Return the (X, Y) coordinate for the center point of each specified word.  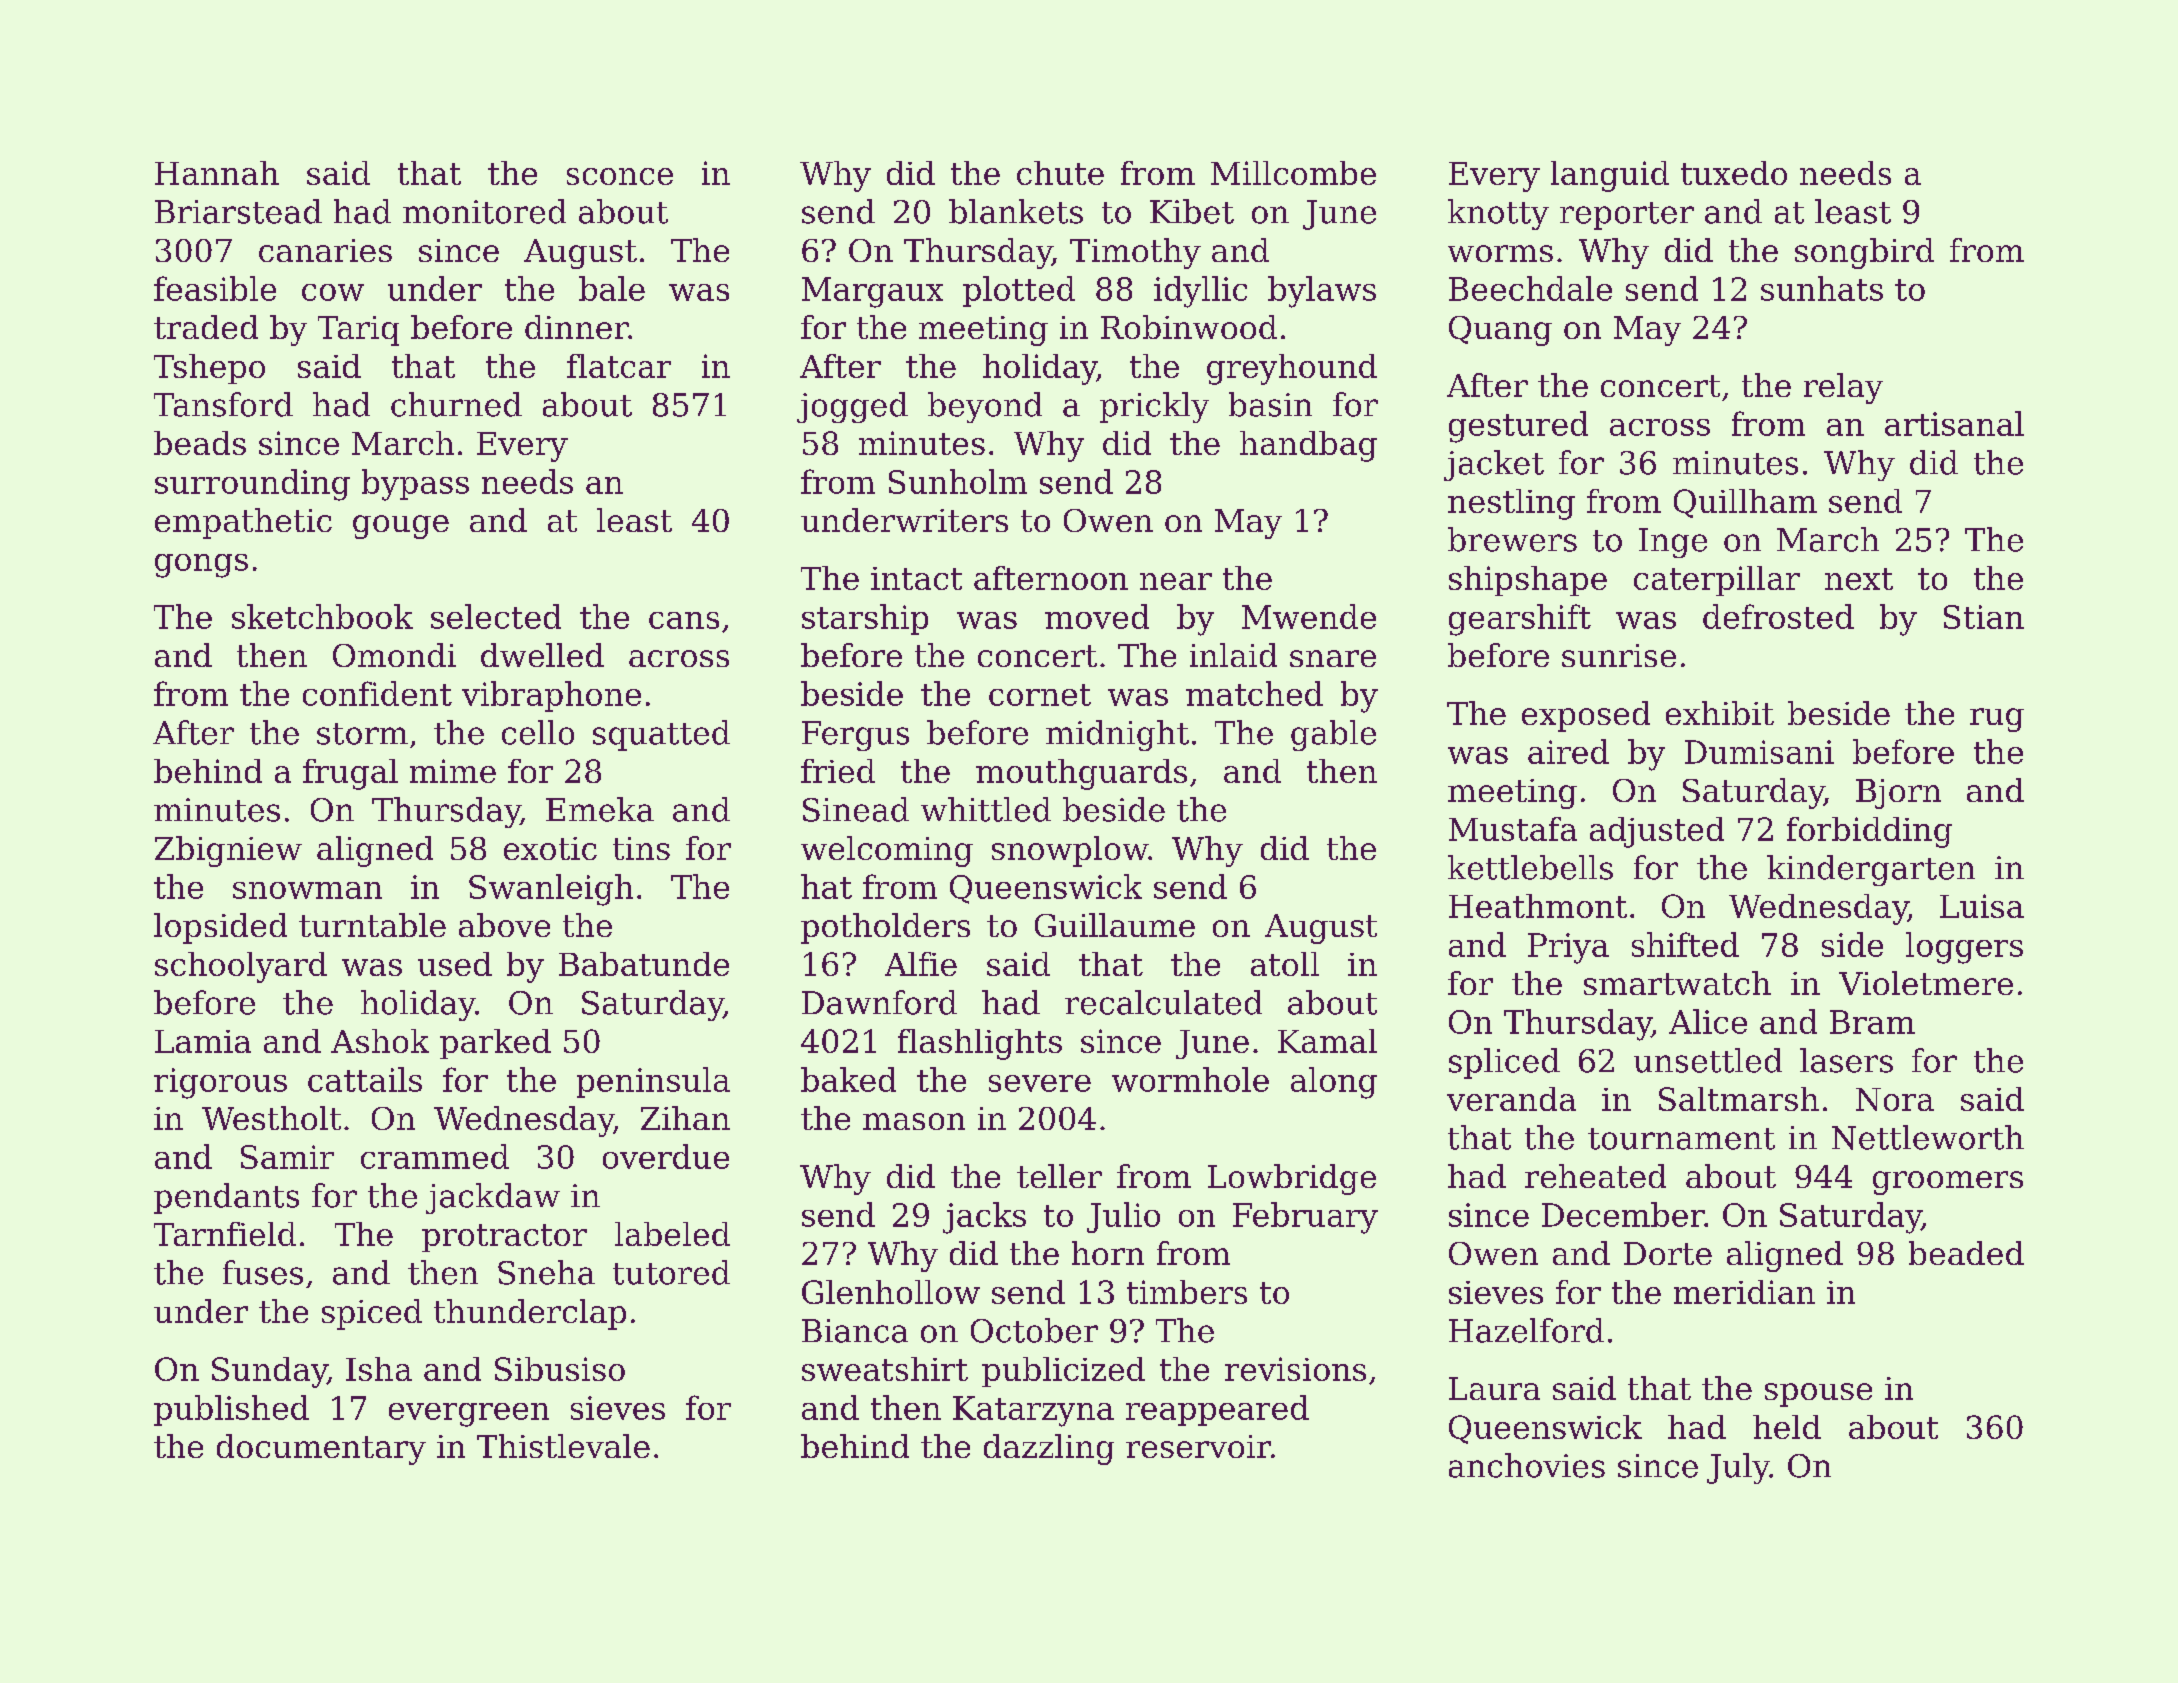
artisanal (1954, 423)
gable (1333, 735)
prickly (1154, 407)
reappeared (1217, 1410)
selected (496, 616)
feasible (215, 288)
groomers (1948, 1183)
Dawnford (879, 1002)
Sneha (546, 1272)
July (1738, 1468)
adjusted (1657, 832)
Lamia (203, 1041)
